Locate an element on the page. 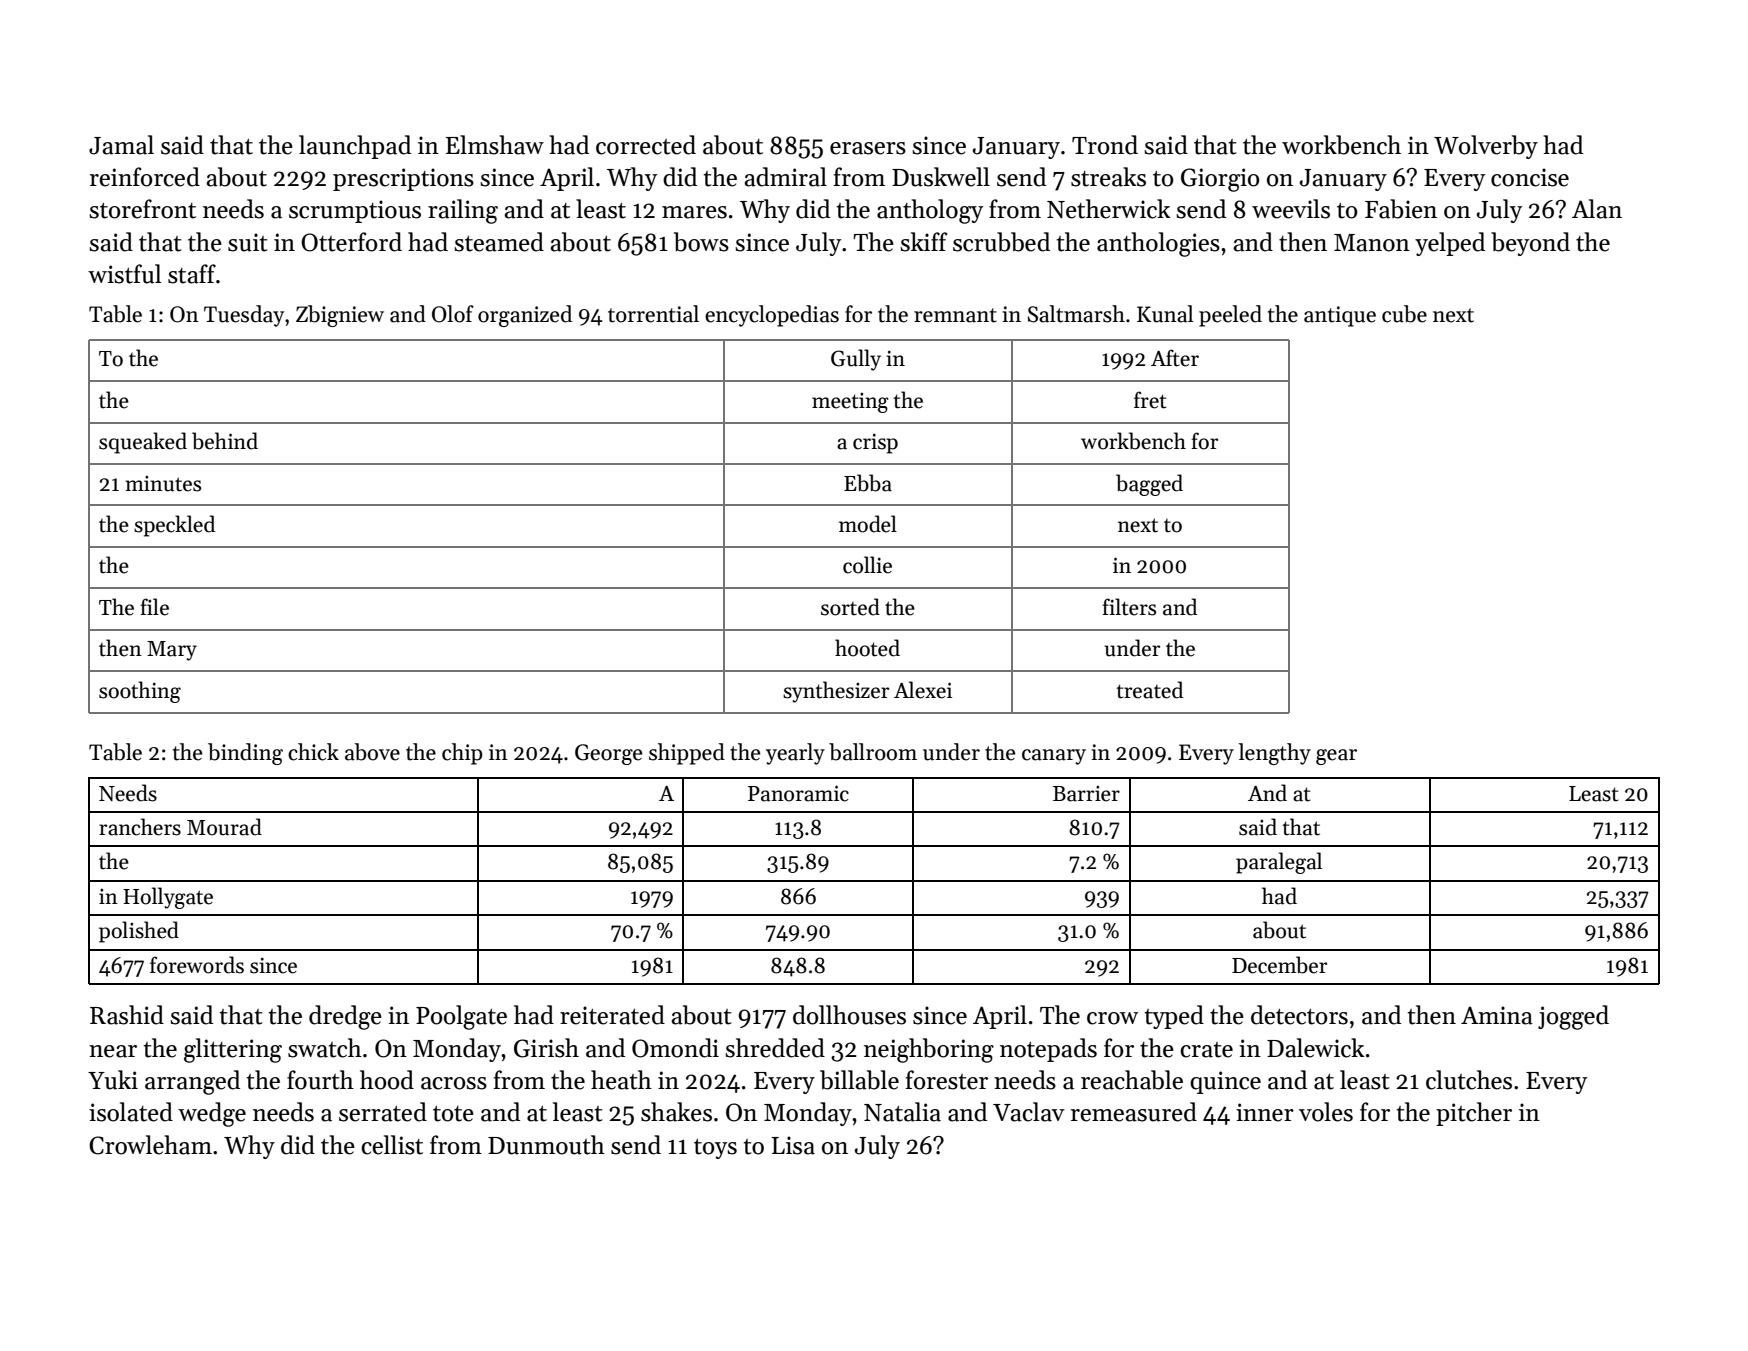 The width and height of the image is (1748, 1351). cube is located at coordinates (1404, 314).
